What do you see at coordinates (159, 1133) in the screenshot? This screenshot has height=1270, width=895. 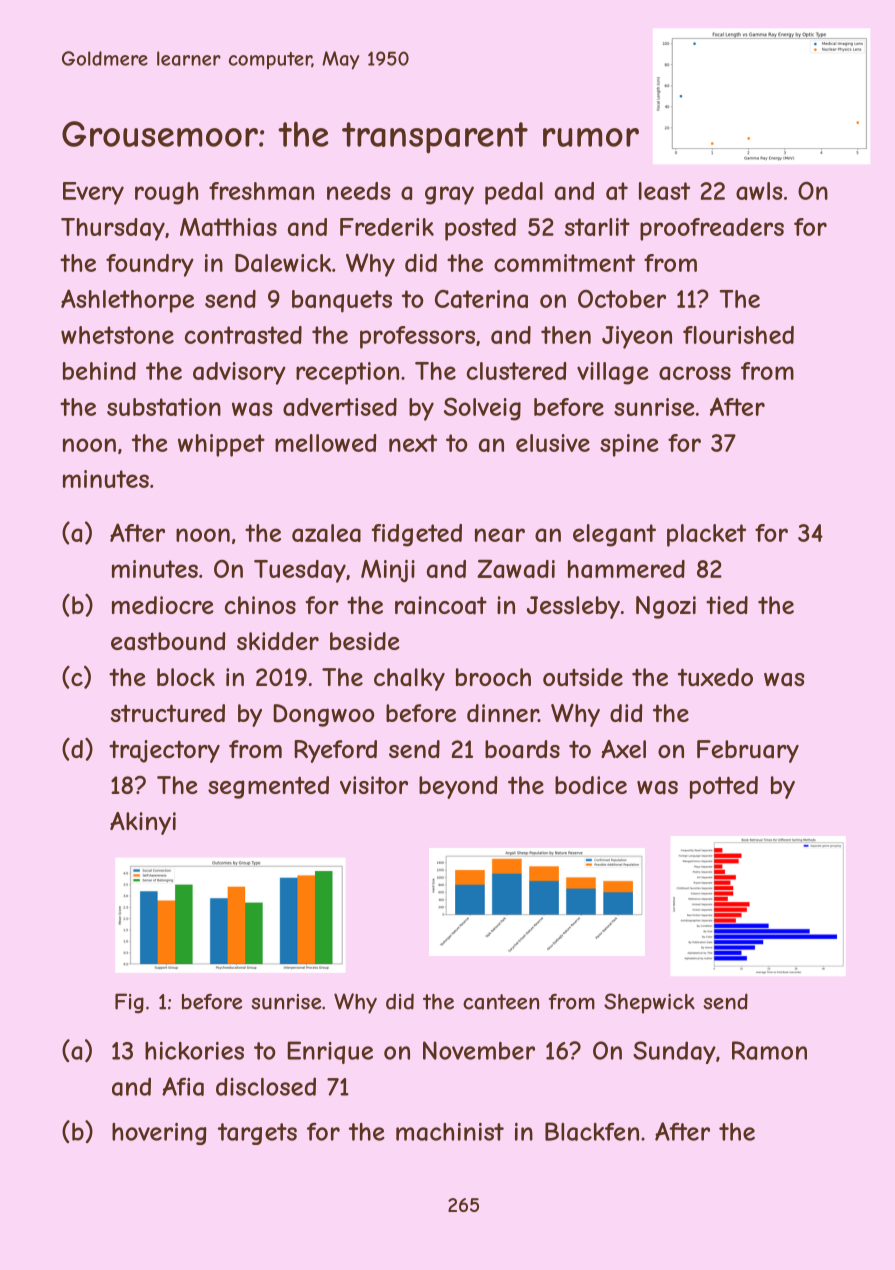 I see `hovering` at bounding box center [159, 1133].
